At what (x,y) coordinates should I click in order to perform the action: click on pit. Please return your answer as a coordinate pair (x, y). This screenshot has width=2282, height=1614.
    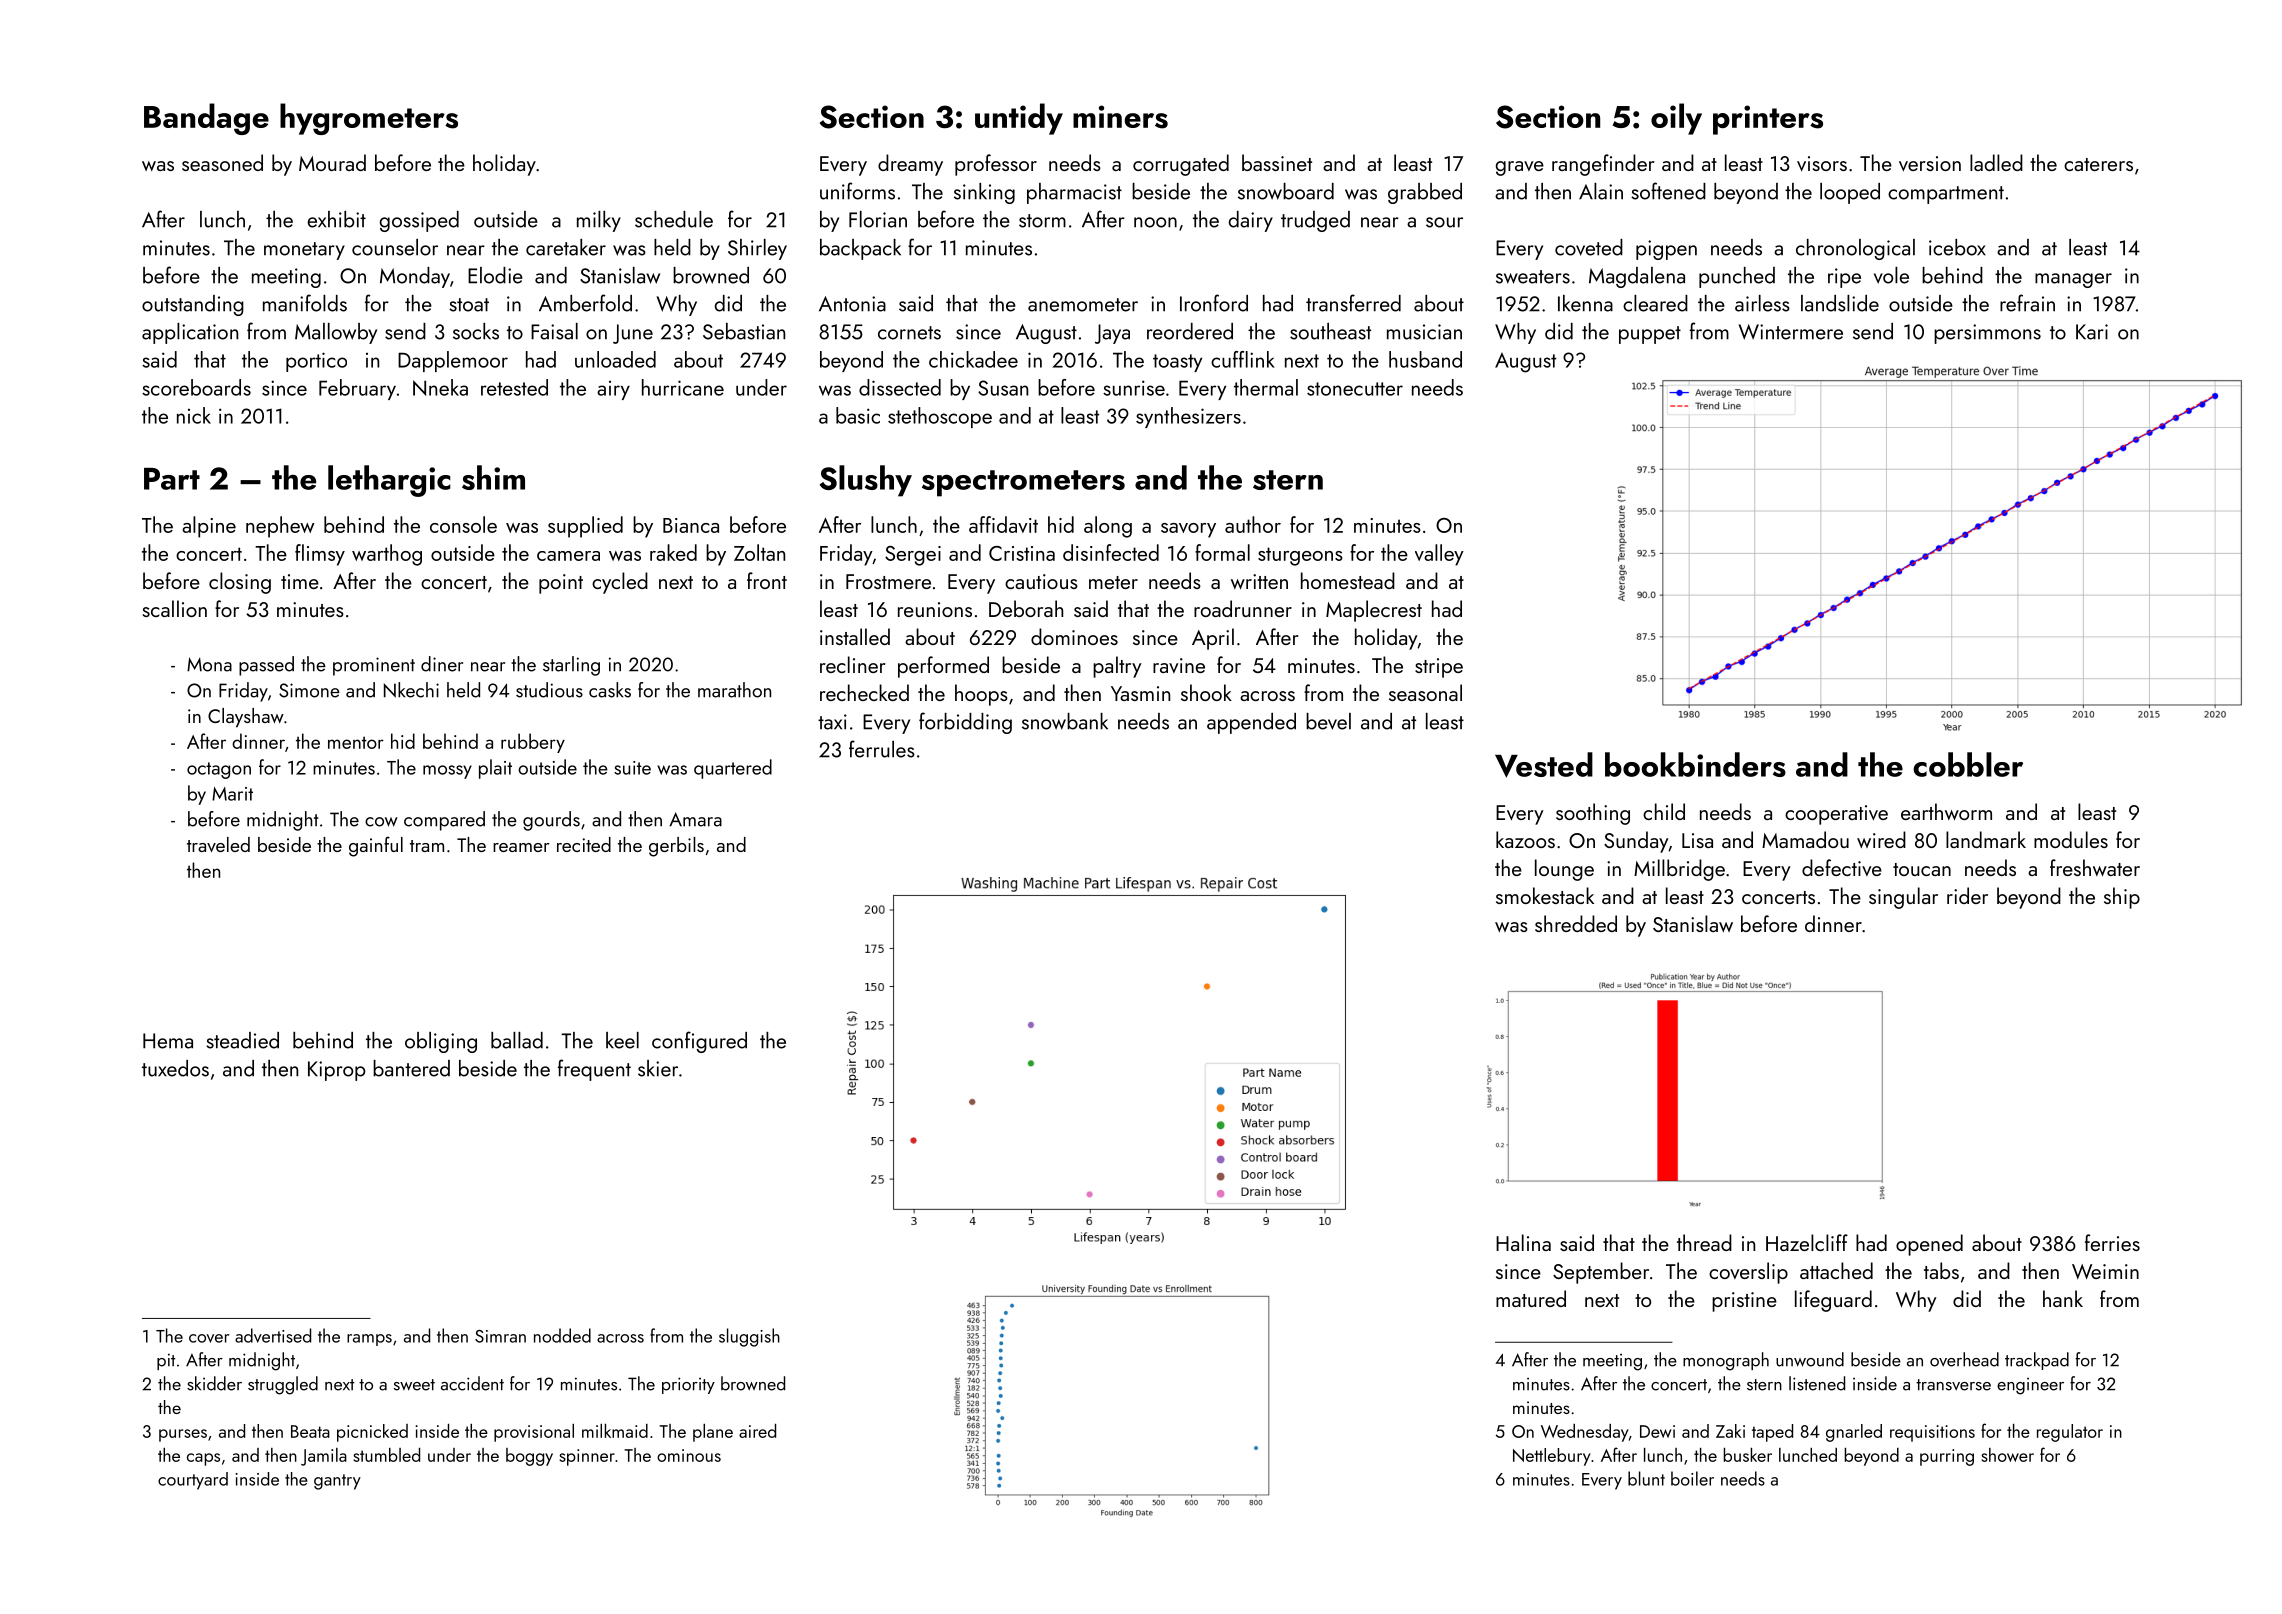
    Looking at the image, I should click on (166, 1361).
